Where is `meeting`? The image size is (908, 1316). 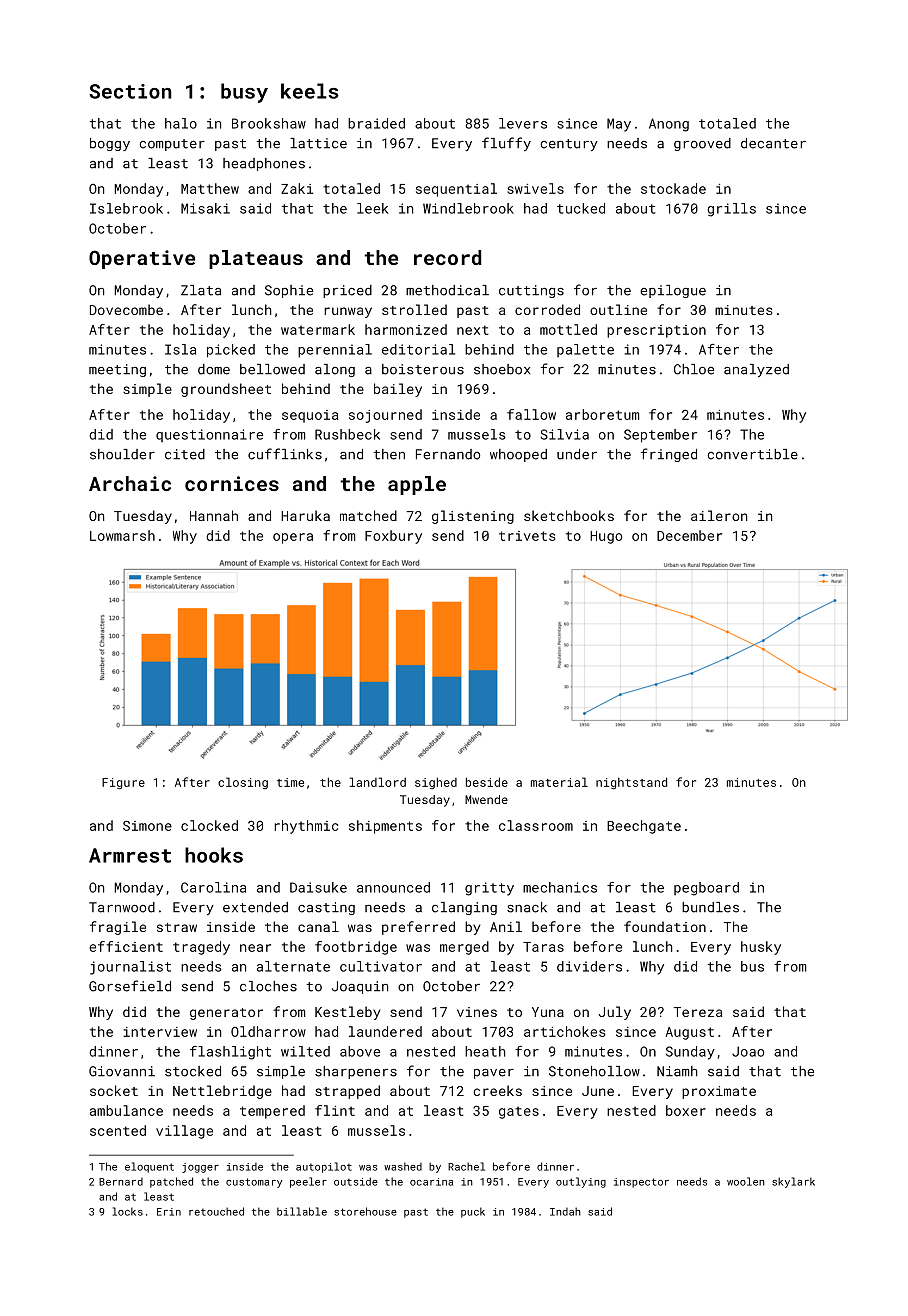
meeting is located at coordinates (117, 370).
